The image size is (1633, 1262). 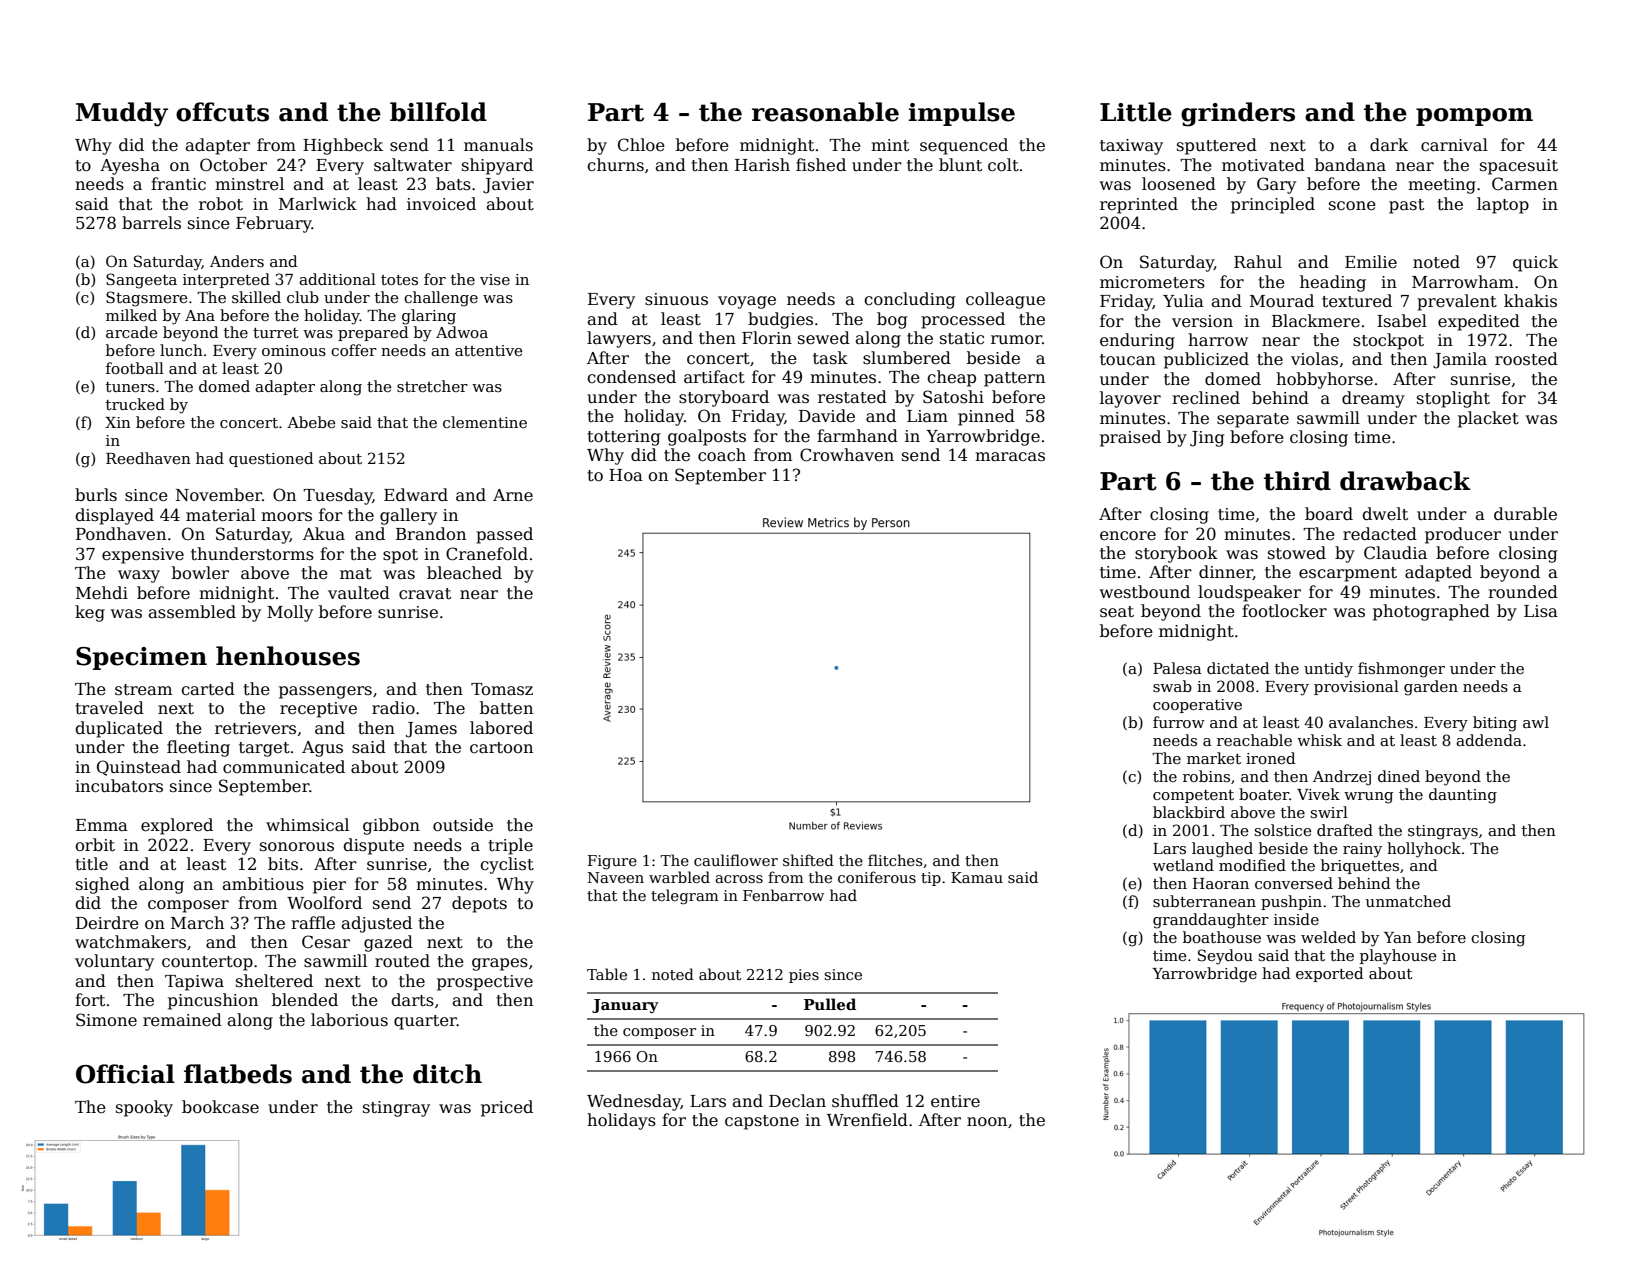 I want to click on flatbeds, so click(x=238, y=1074).
